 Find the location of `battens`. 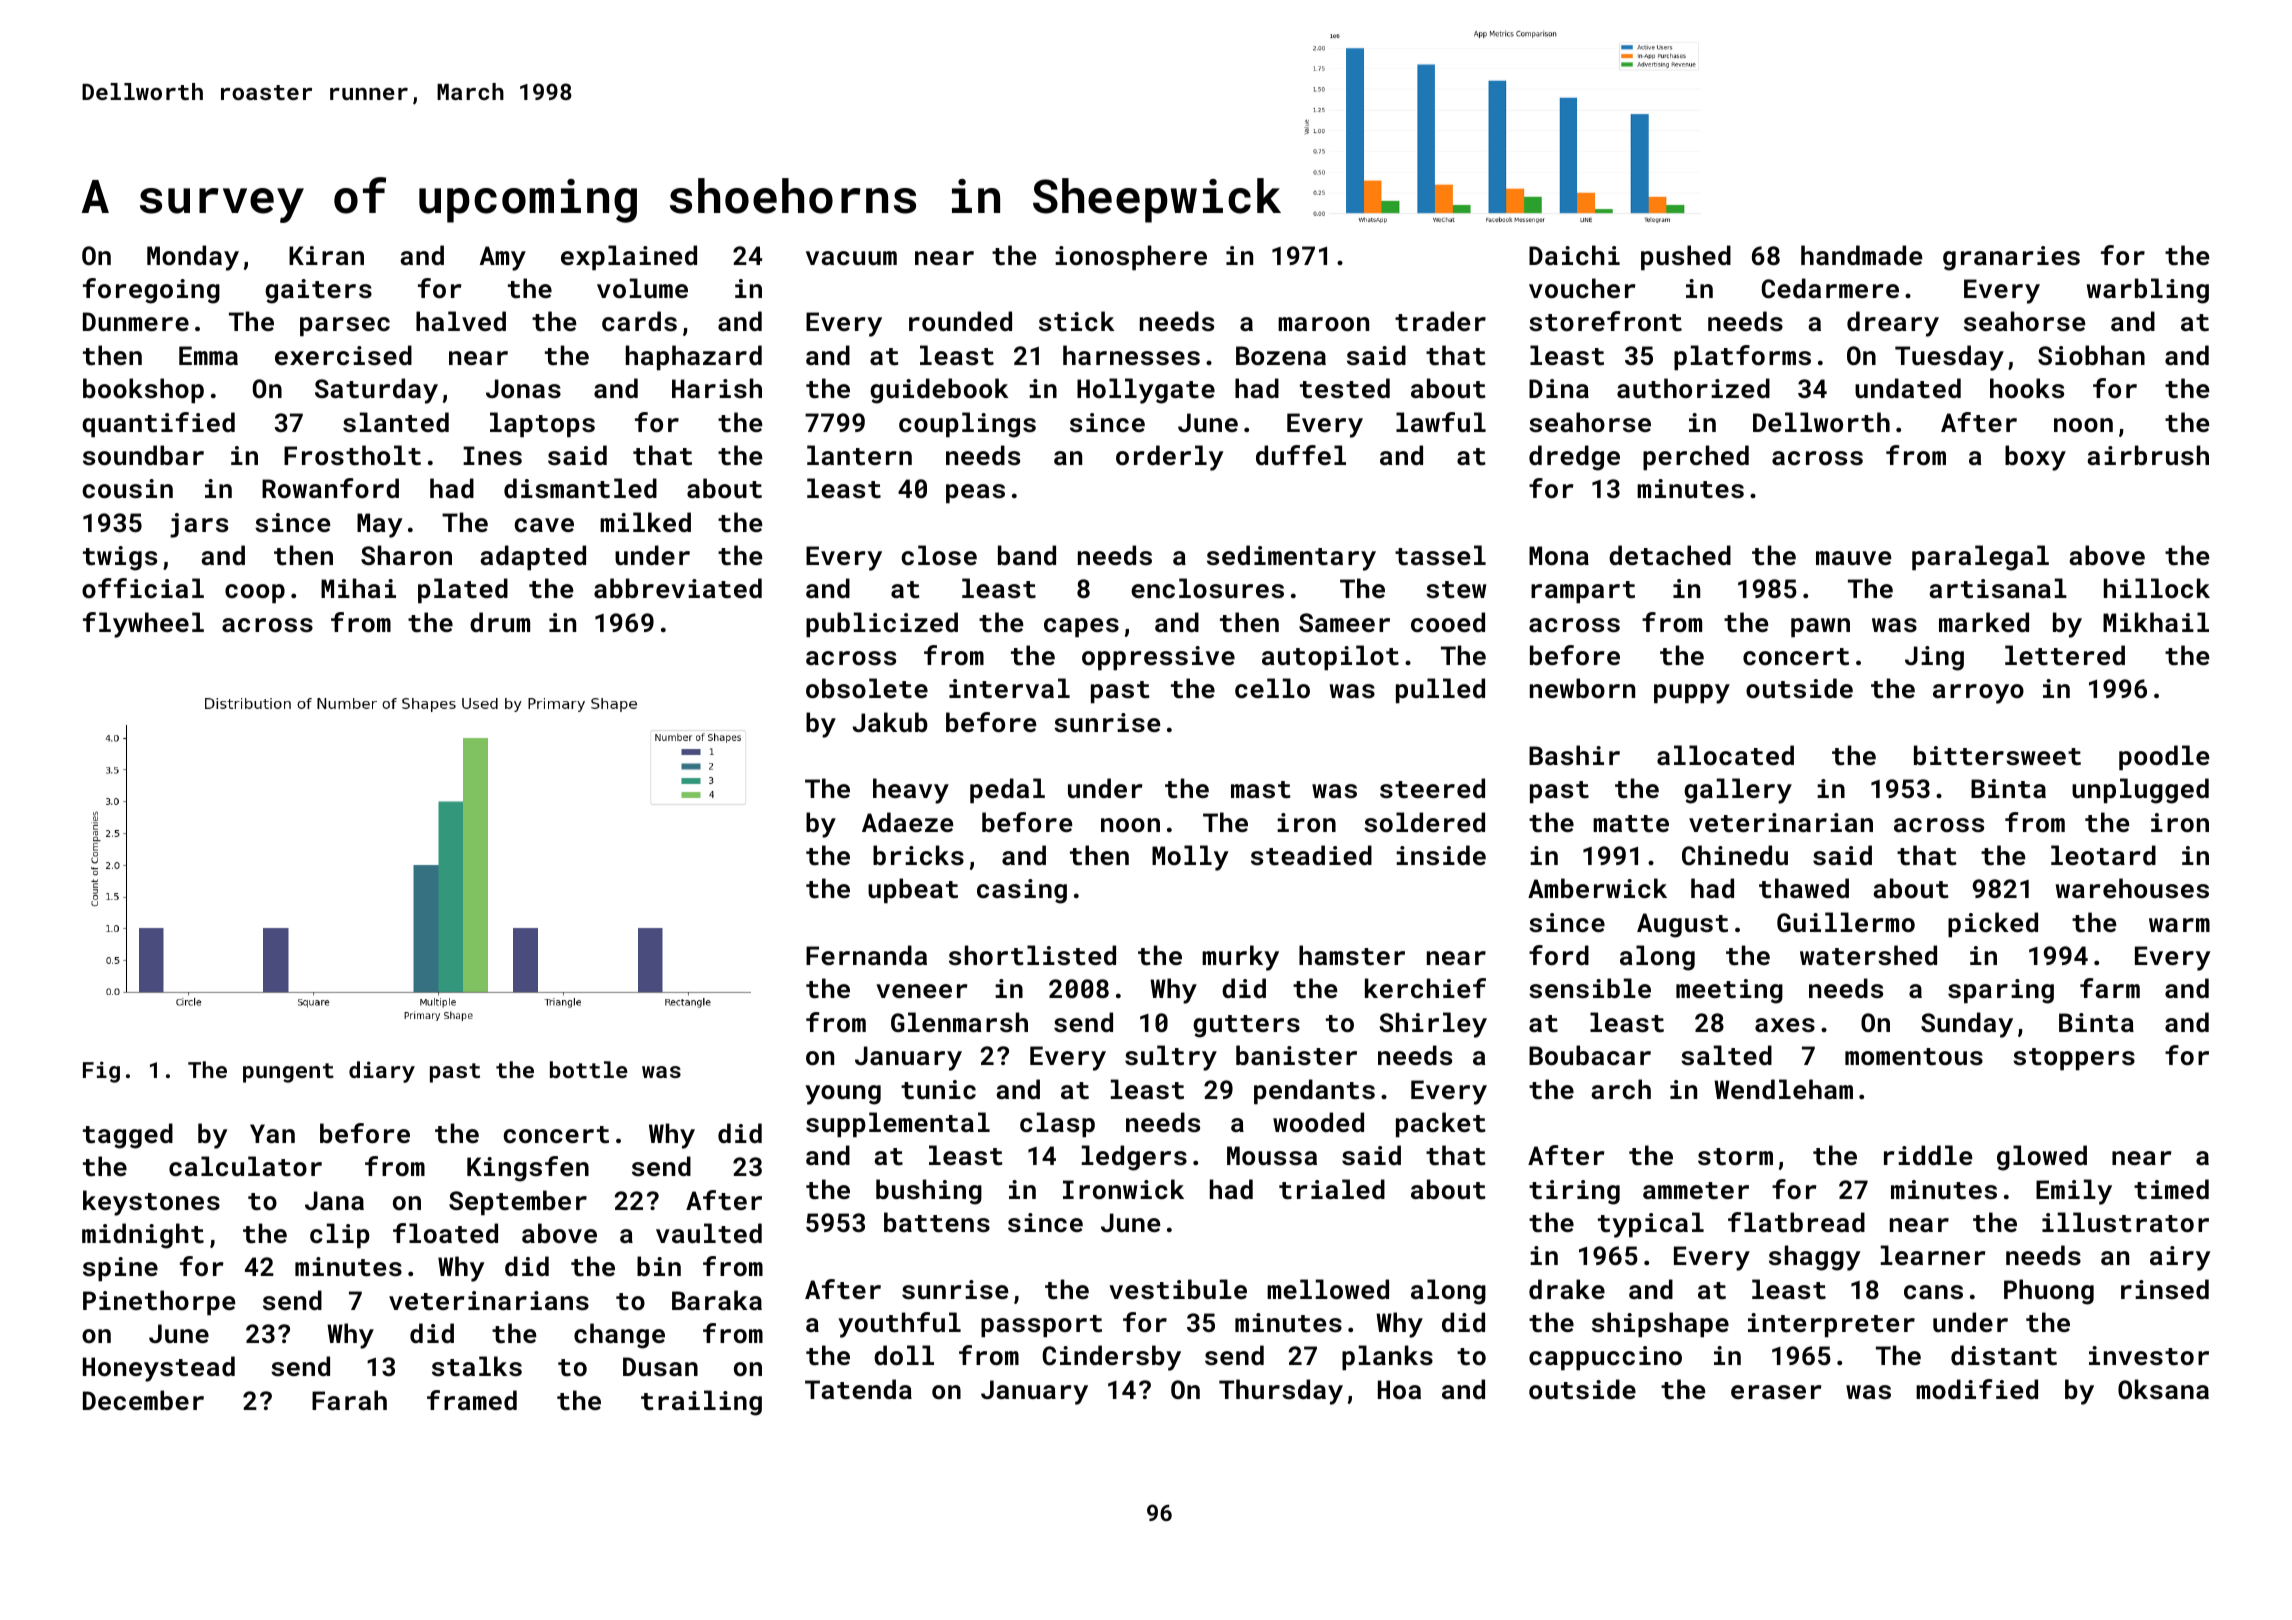

battens is located at coordinates (937, 1222).
